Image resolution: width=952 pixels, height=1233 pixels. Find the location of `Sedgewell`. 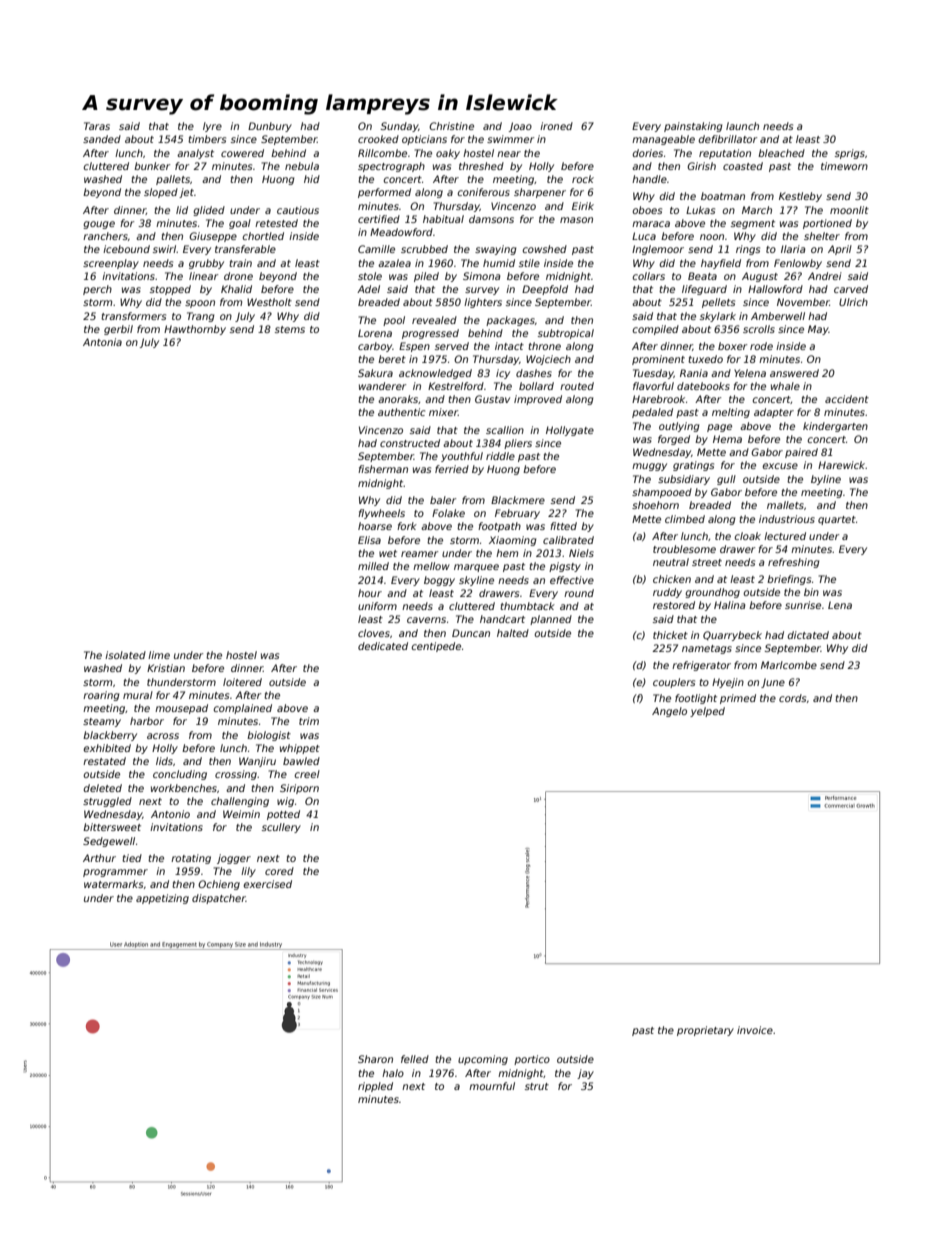

Sedgewell is located at coordinates (109, 842).
